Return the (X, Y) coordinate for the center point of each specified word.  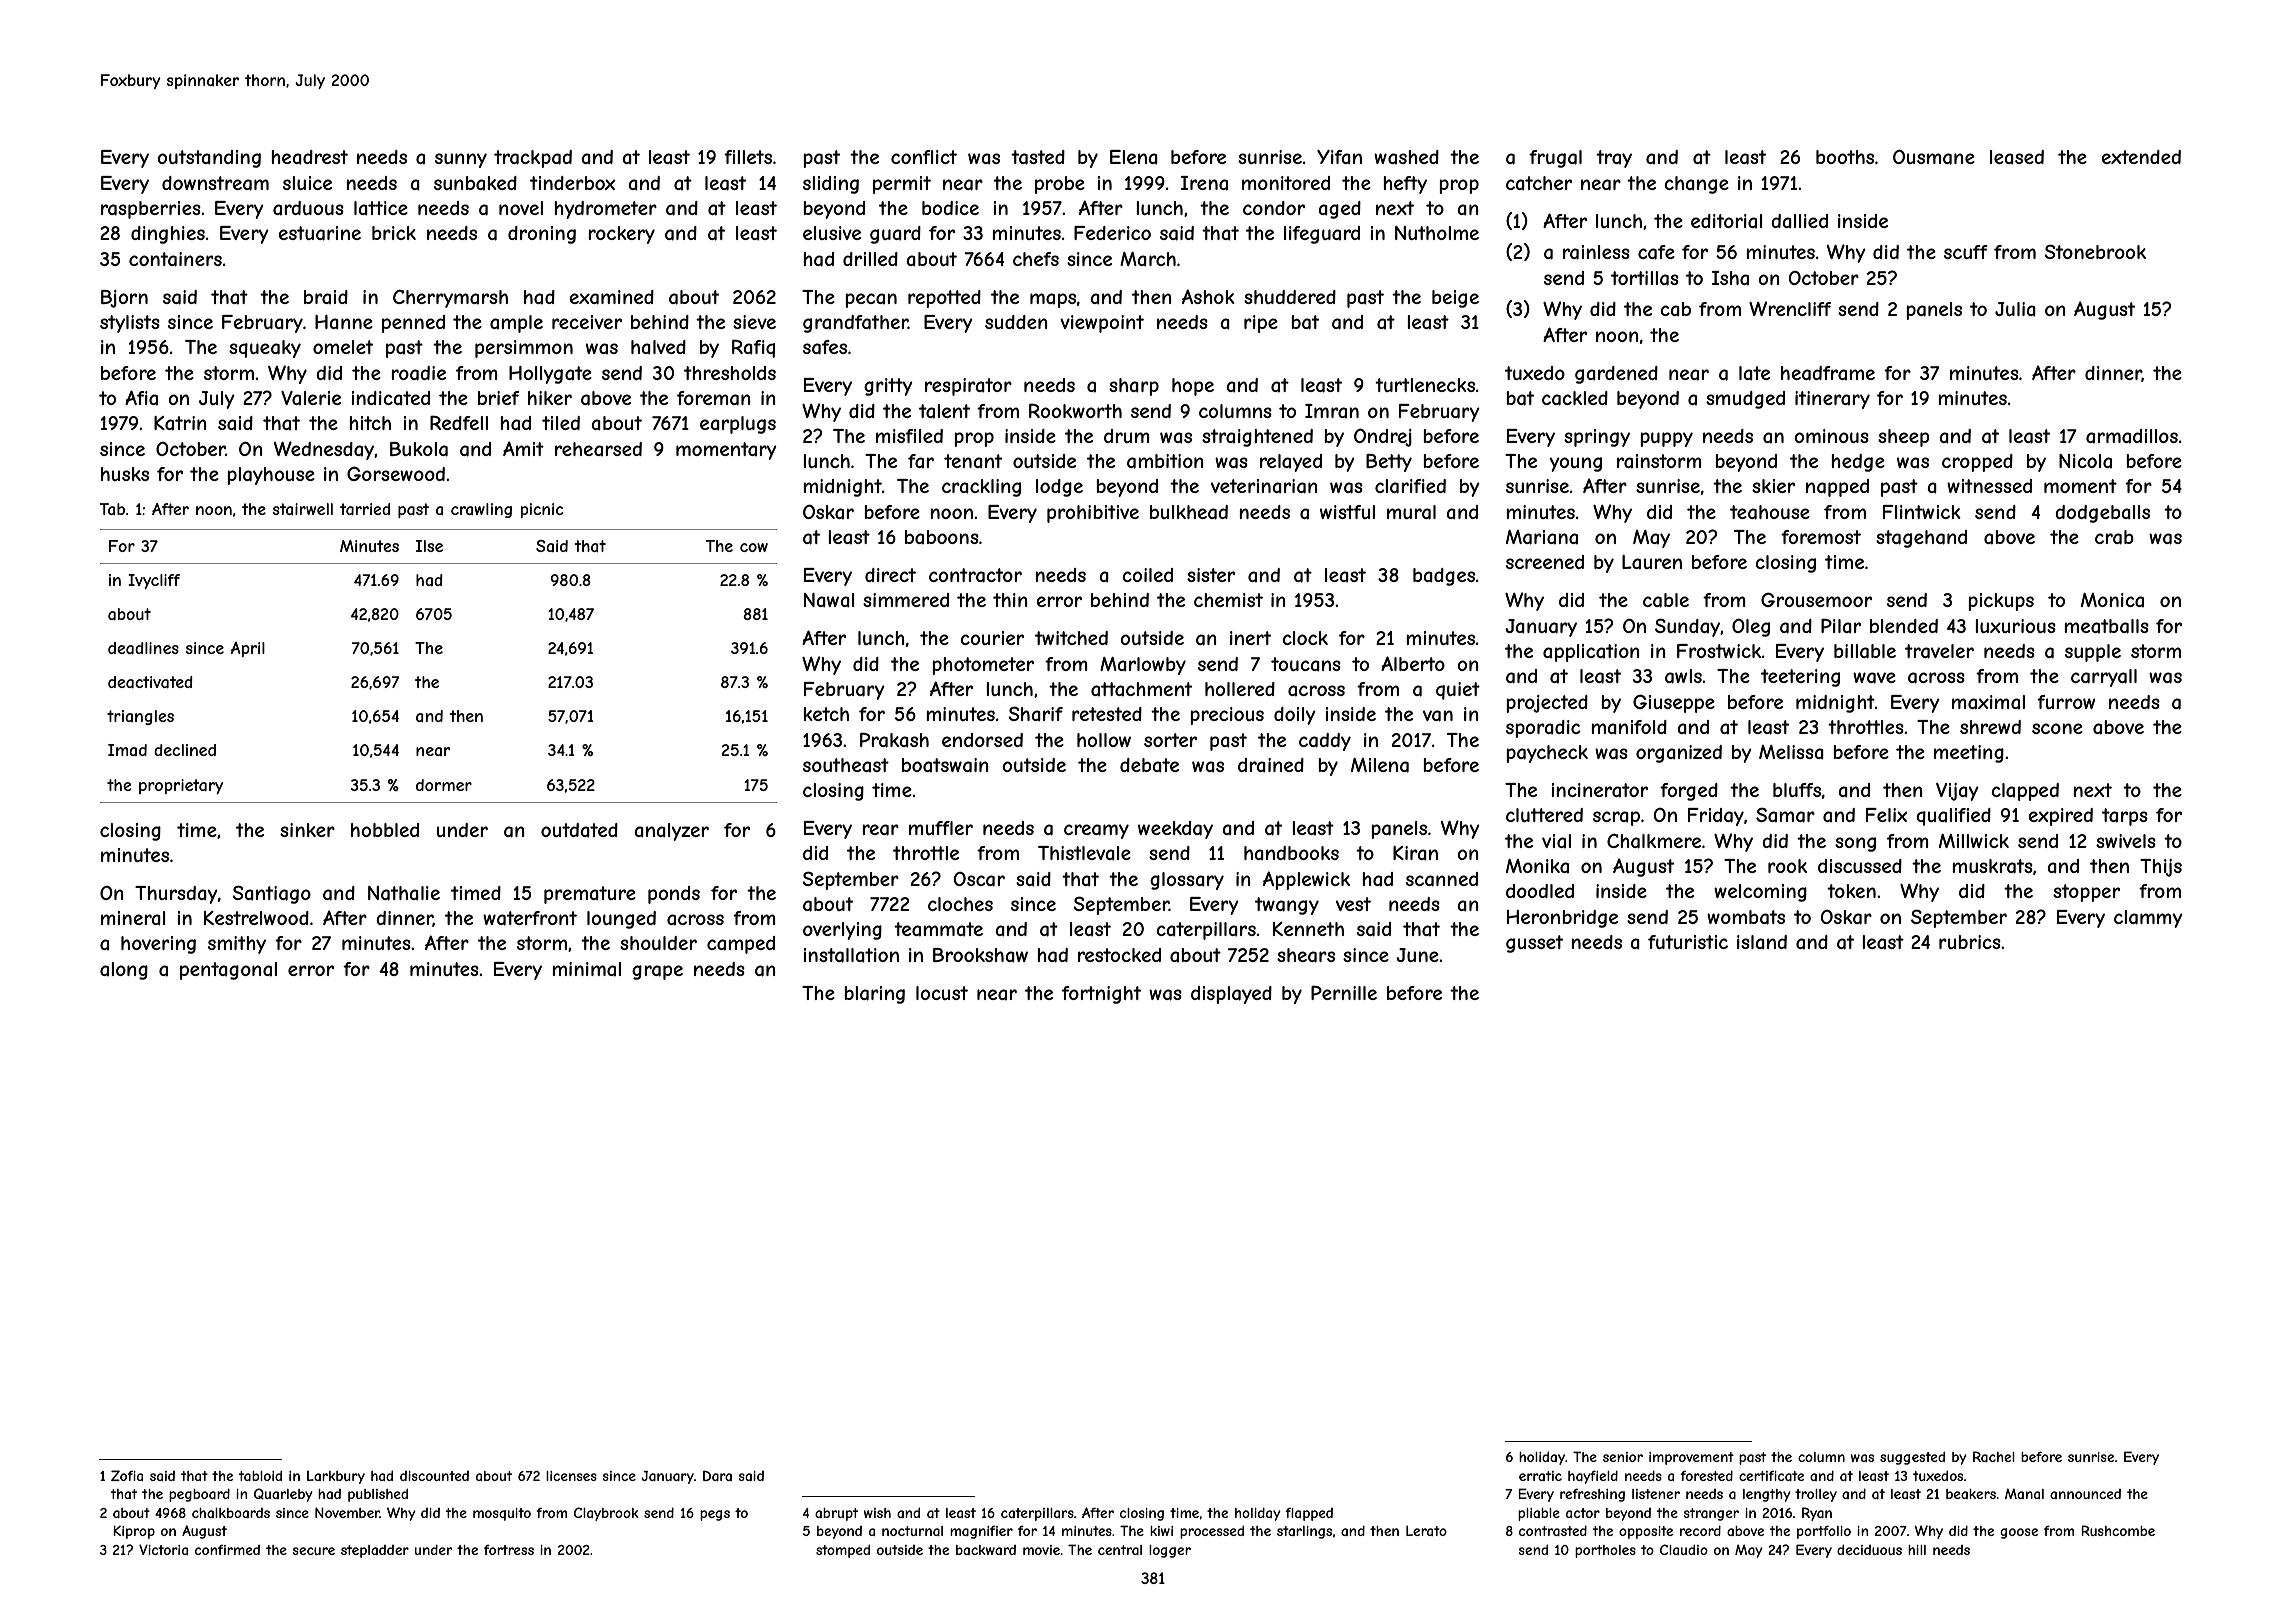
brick (394, 233)
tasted (1038, 157)
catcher (1539, 183)
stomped (843, 1551)
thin (1010, 600)
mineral (133, 918)
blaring (874, 995)
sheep (1904, 438)
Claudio (1684, 1549)
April (248, 649)
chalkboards (231, 1513)
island (1762, 942)
